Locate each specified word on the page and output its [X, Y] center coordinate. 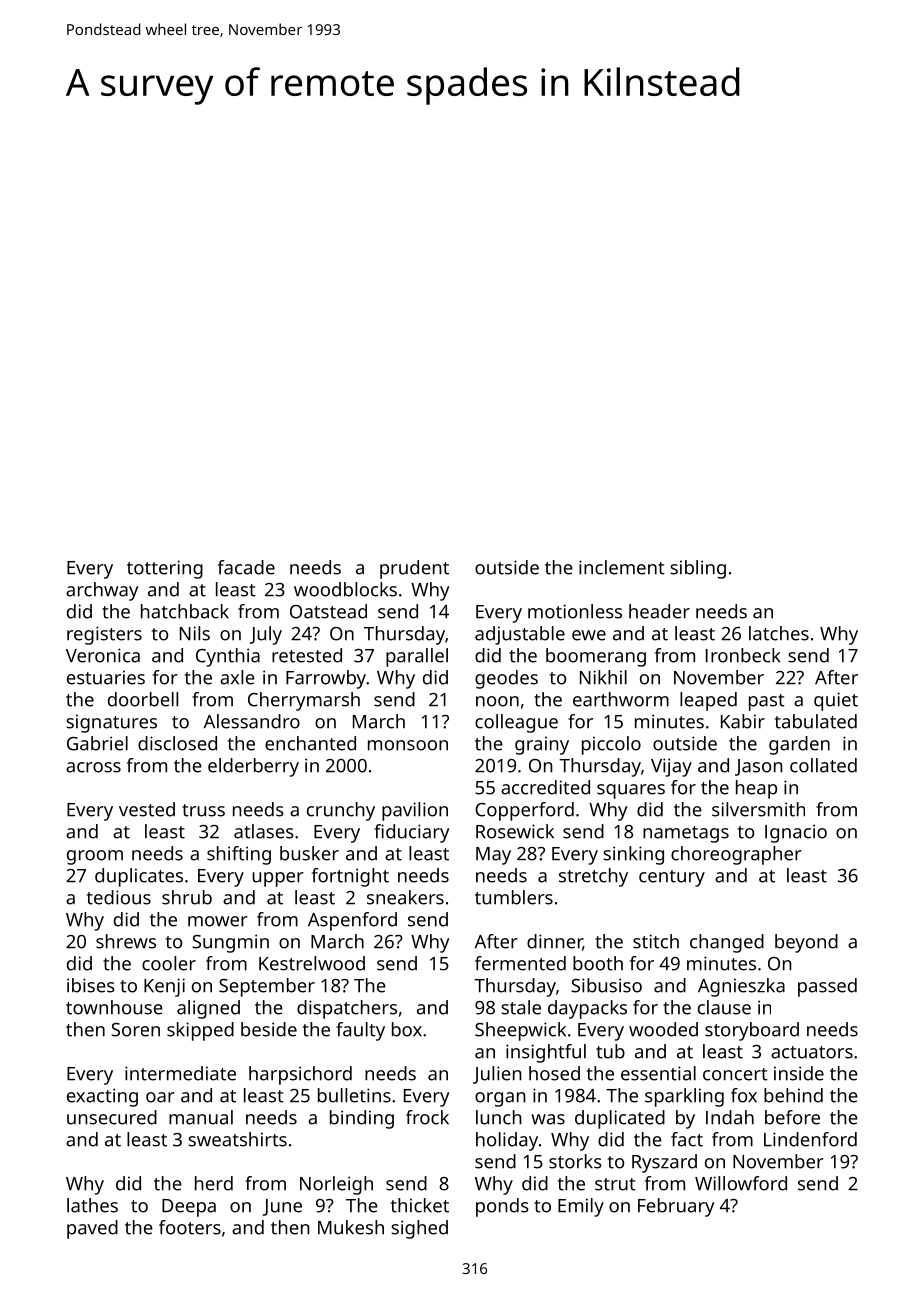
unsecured [112, 1117]
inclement [622, 567]
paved [92, 1229]
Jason [759, 767]
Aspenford [352, 921]
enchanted [310, 743]
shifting [239, 855]
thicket [420, 1205]
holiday [507, 1141]
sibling [698, 569]
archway [102, 591]
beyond [806, 943]
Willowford [741, 1183]
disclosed [177, 743]
